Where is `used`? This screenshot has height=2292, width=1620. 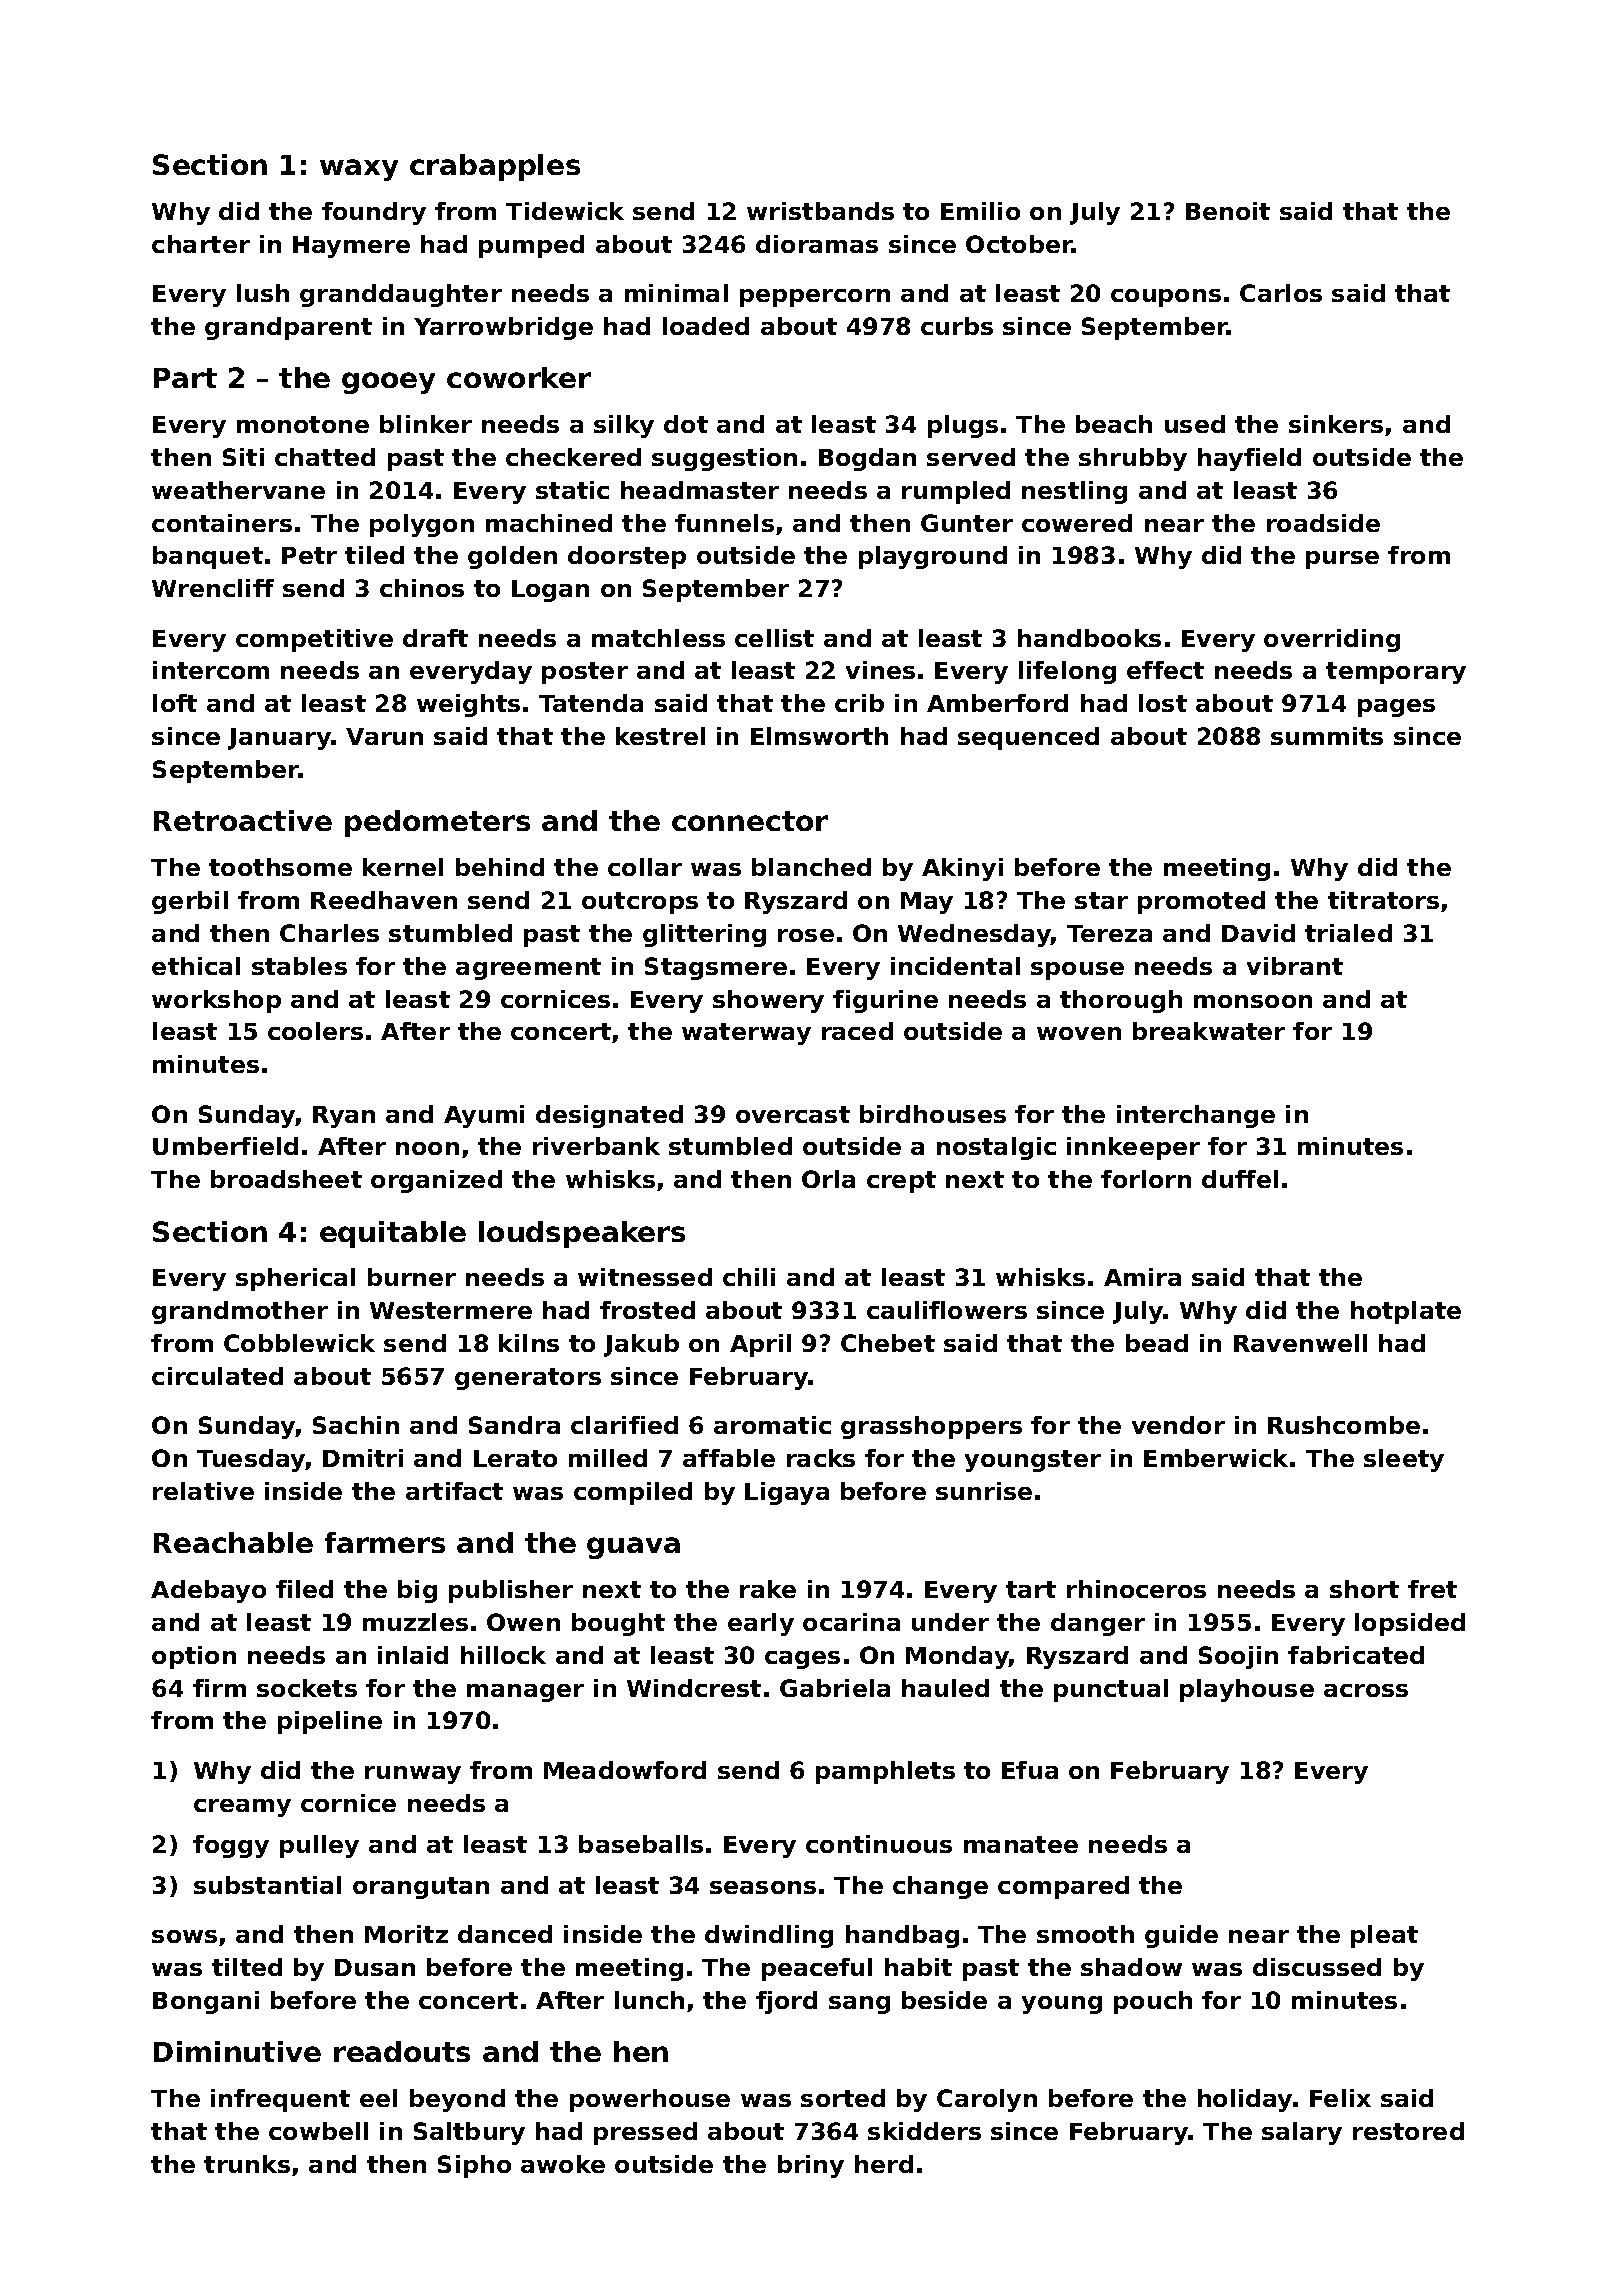
used is located at coordinates (1195, 424).
